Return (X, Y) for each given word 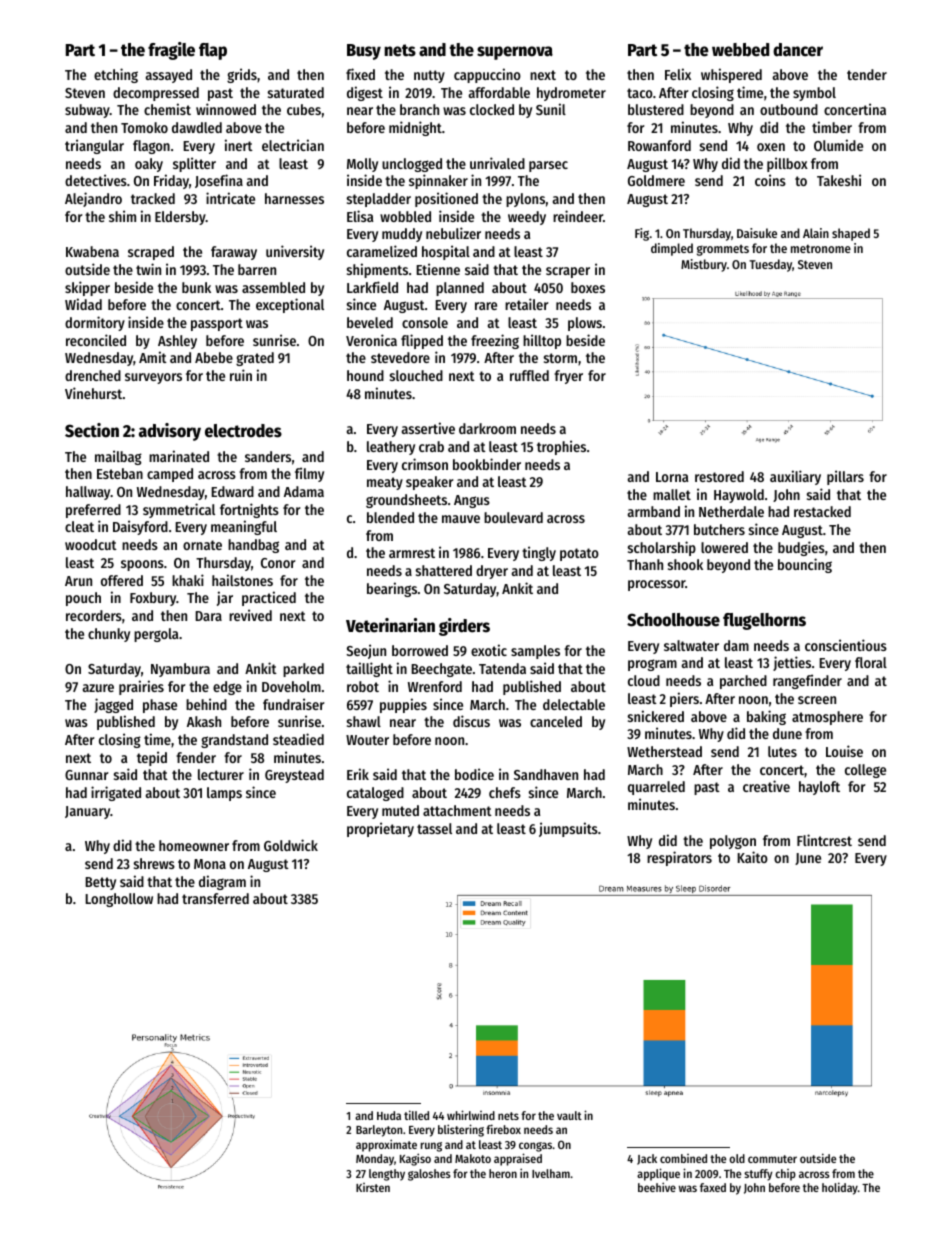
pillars (845, 477)
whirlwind (471, 1115)
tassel (434, 828)
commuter (772, 1159)
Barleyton (379, 1131)
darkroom (487, 428)
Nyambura (180, 670)
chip (785, 1175)
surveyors (153, 378)
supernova (515, 53)
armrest (412, 553)
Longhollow (119, 900)
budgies (801, 548)
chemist (167, 109)
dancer (798, 50)
